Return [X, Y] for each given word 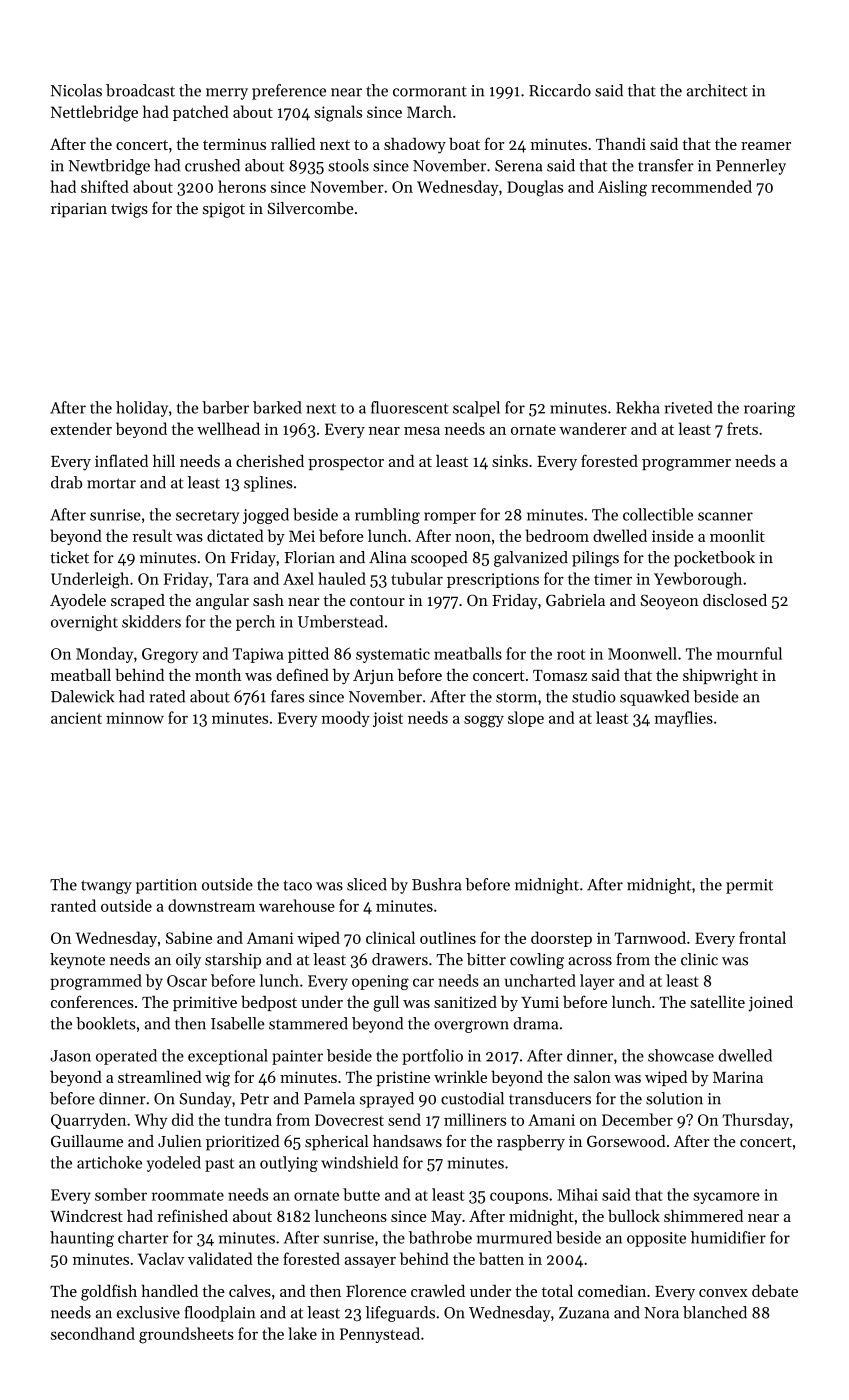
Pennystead [380, 1335]
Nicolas [76, 90]
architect [717, 90]
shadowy [415, 145]
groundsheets [186, 1335]
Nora [661, 1313]
